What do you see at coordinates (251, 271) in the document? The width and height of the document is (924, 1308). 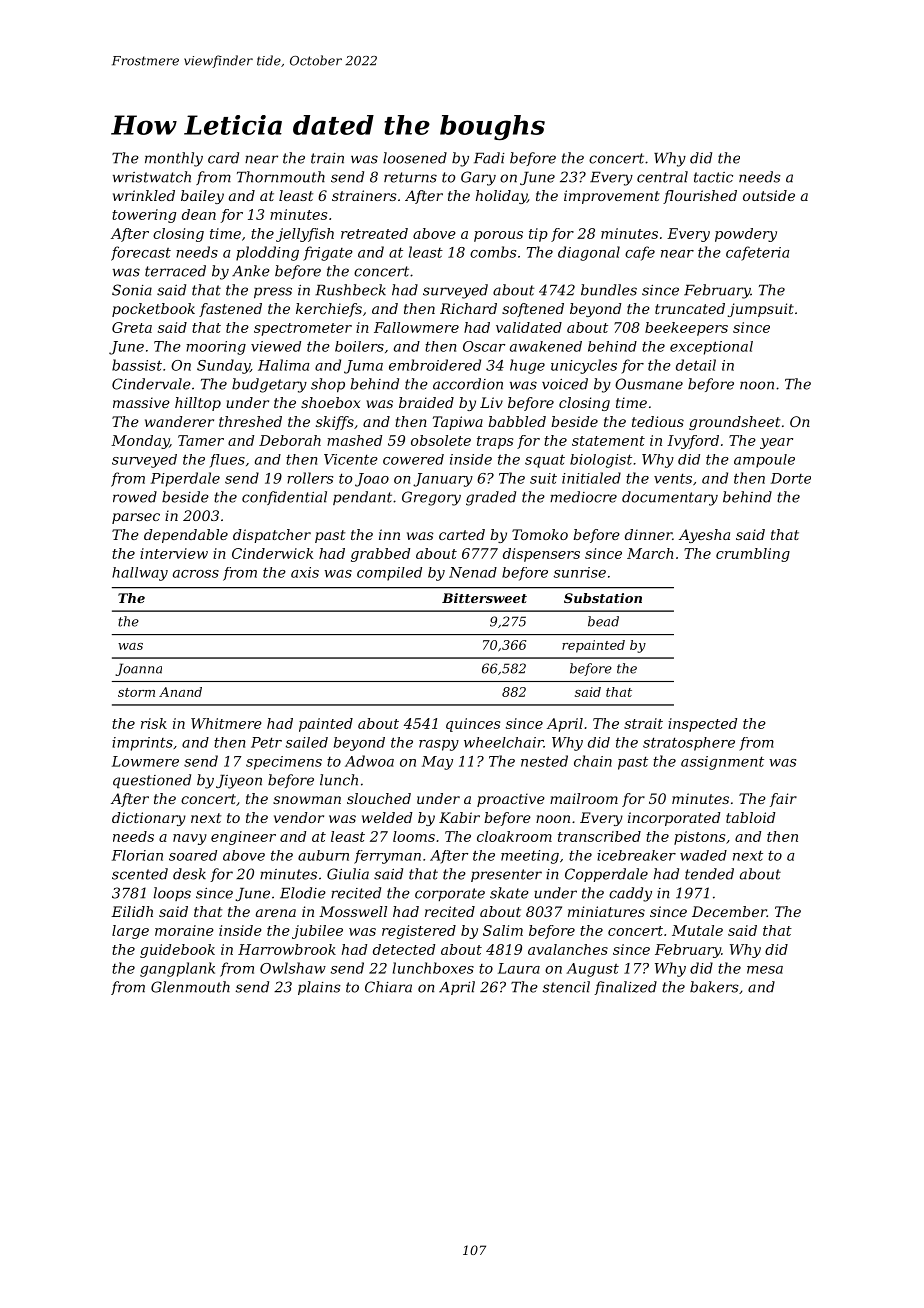 I see `Anke` at bounding box center [251, 271].
